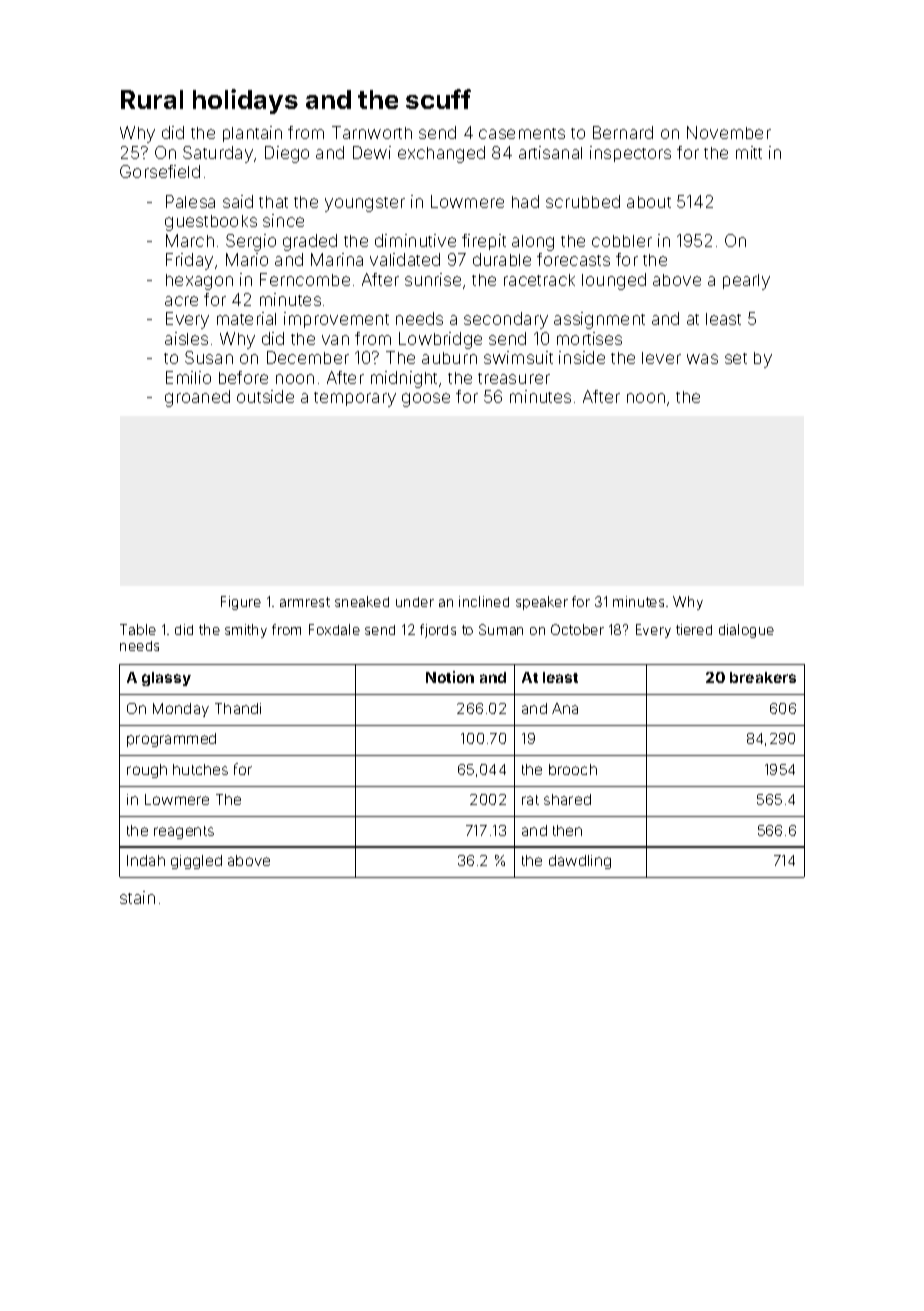 The height and width of the screenshot is (1311, 924). I want to click on glassy, so click(166, 679).
